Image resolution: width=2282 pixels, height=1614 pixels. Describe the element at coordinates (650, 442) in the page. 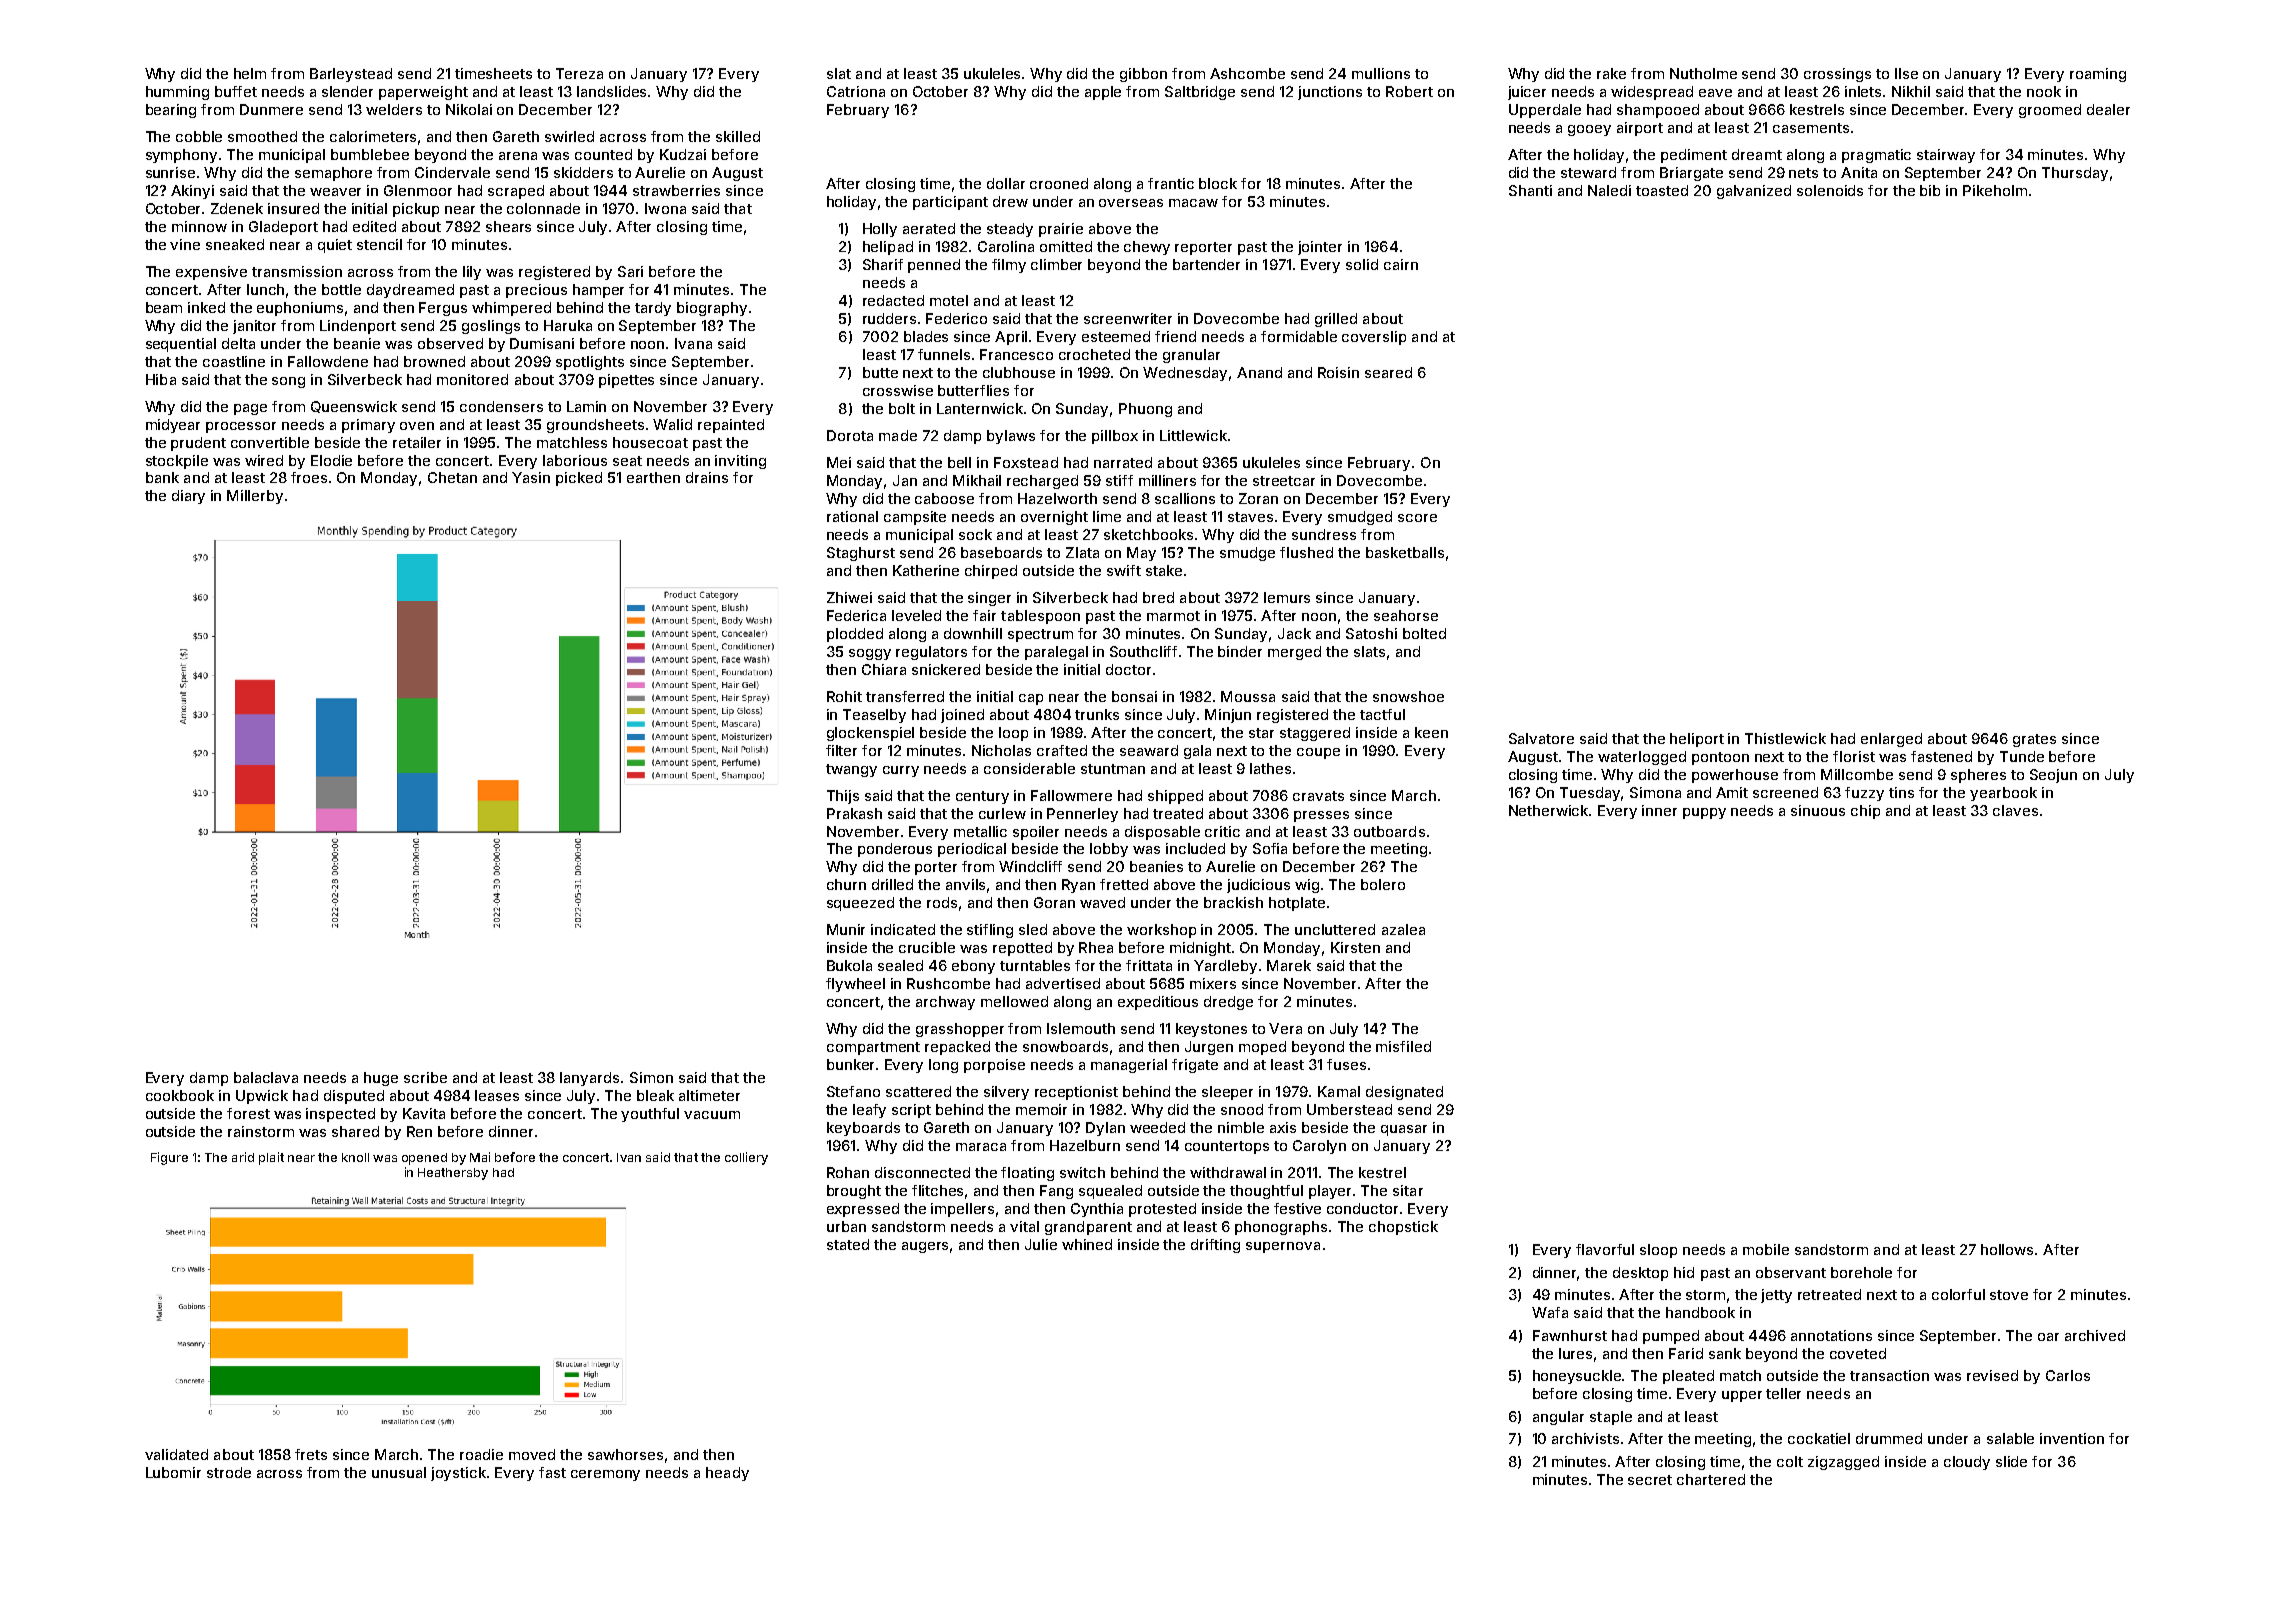

I see `housecoat` at that location.
